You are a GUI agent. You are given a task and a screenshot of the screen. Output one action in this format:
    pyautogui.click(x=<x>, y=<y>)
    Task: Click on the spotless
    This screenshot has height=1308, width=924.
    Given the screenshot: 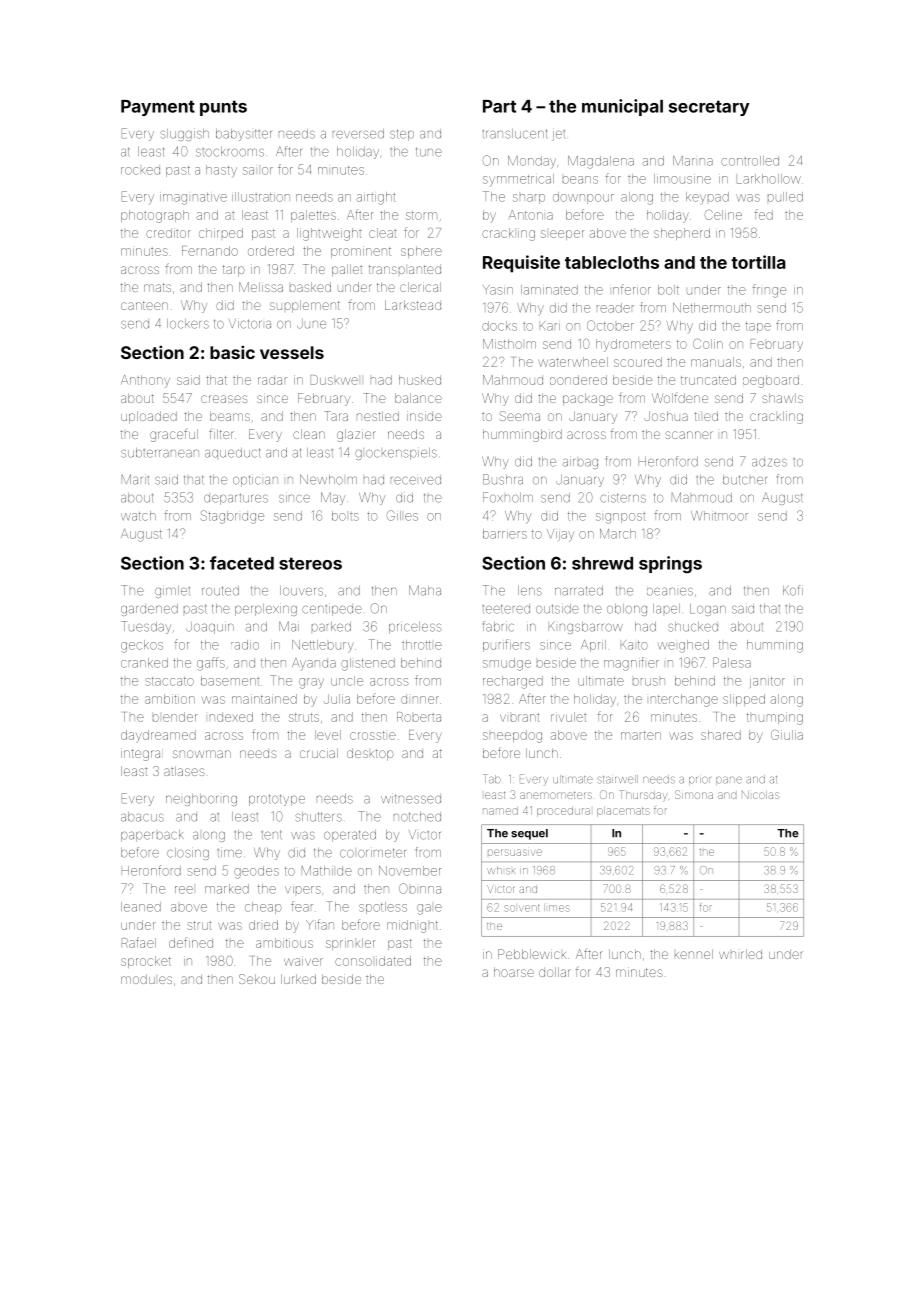 What is the action you would take?
    pyautogui.click(x=383, y=908)
